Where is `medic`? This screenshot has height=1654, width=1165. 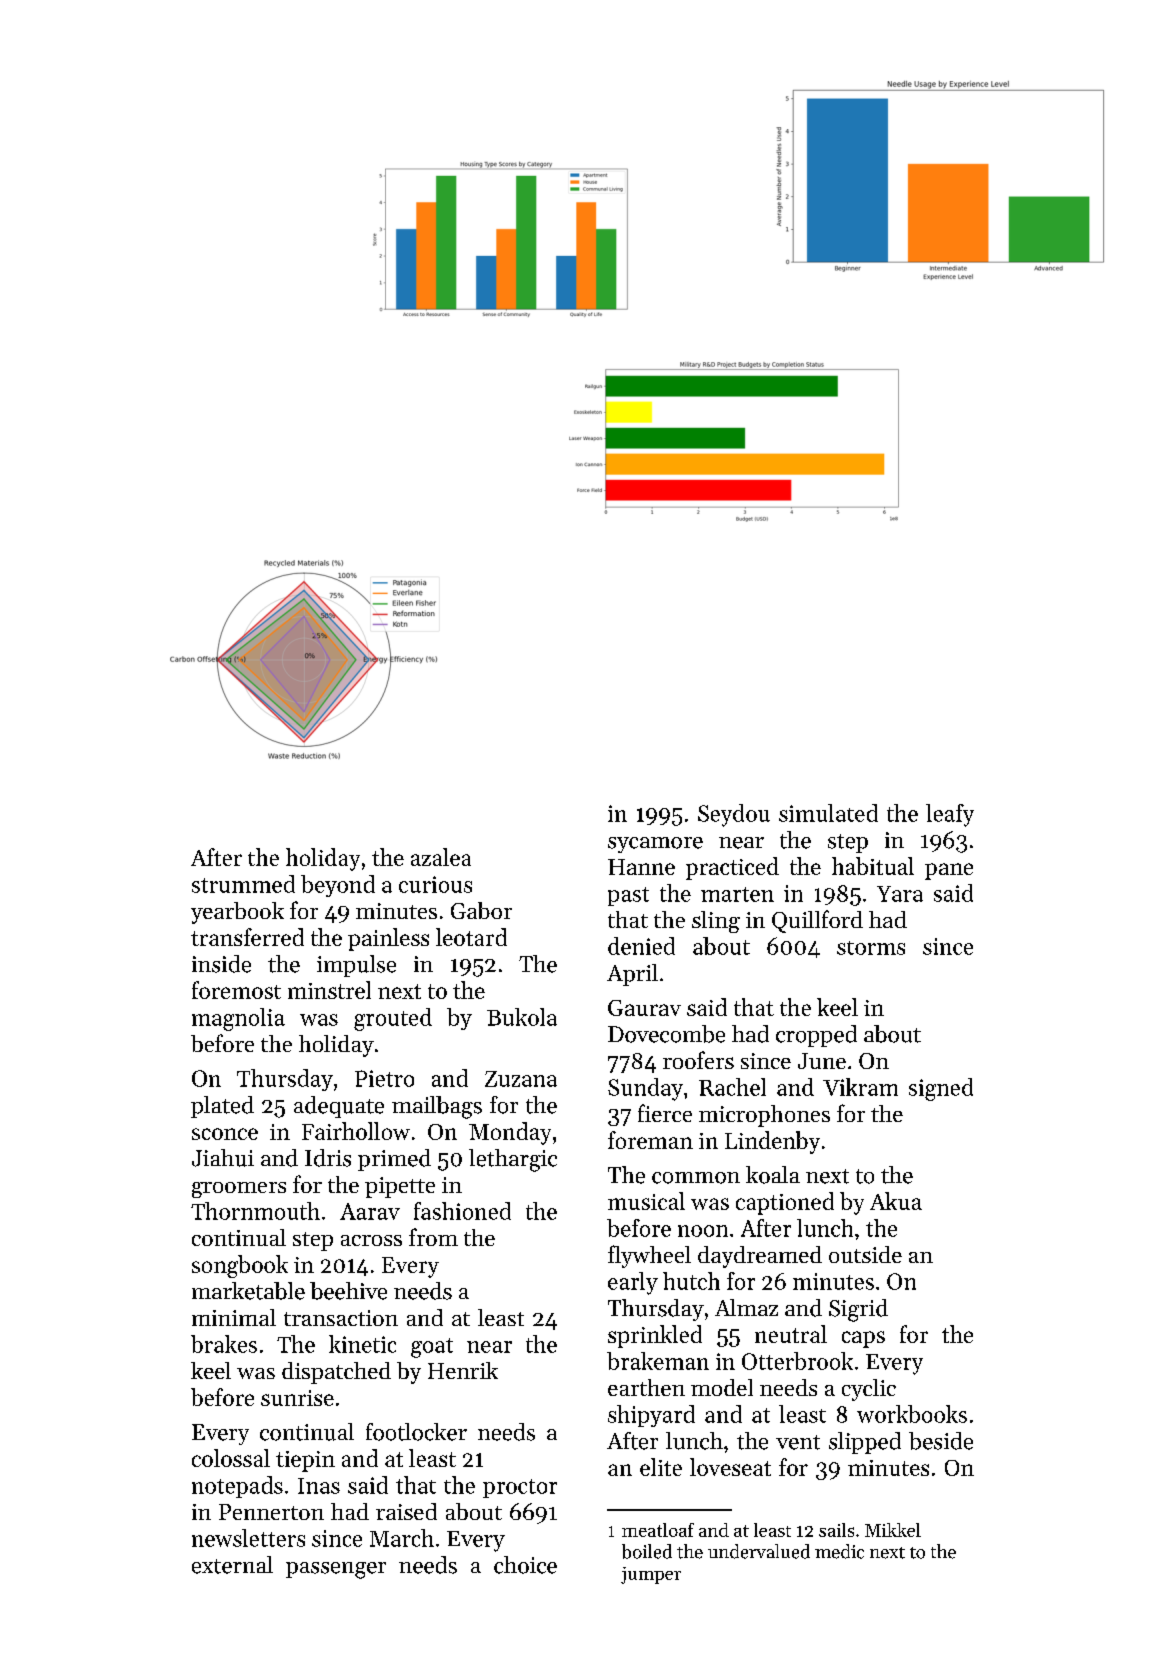
medic is located at coordinates (839, 1551).
